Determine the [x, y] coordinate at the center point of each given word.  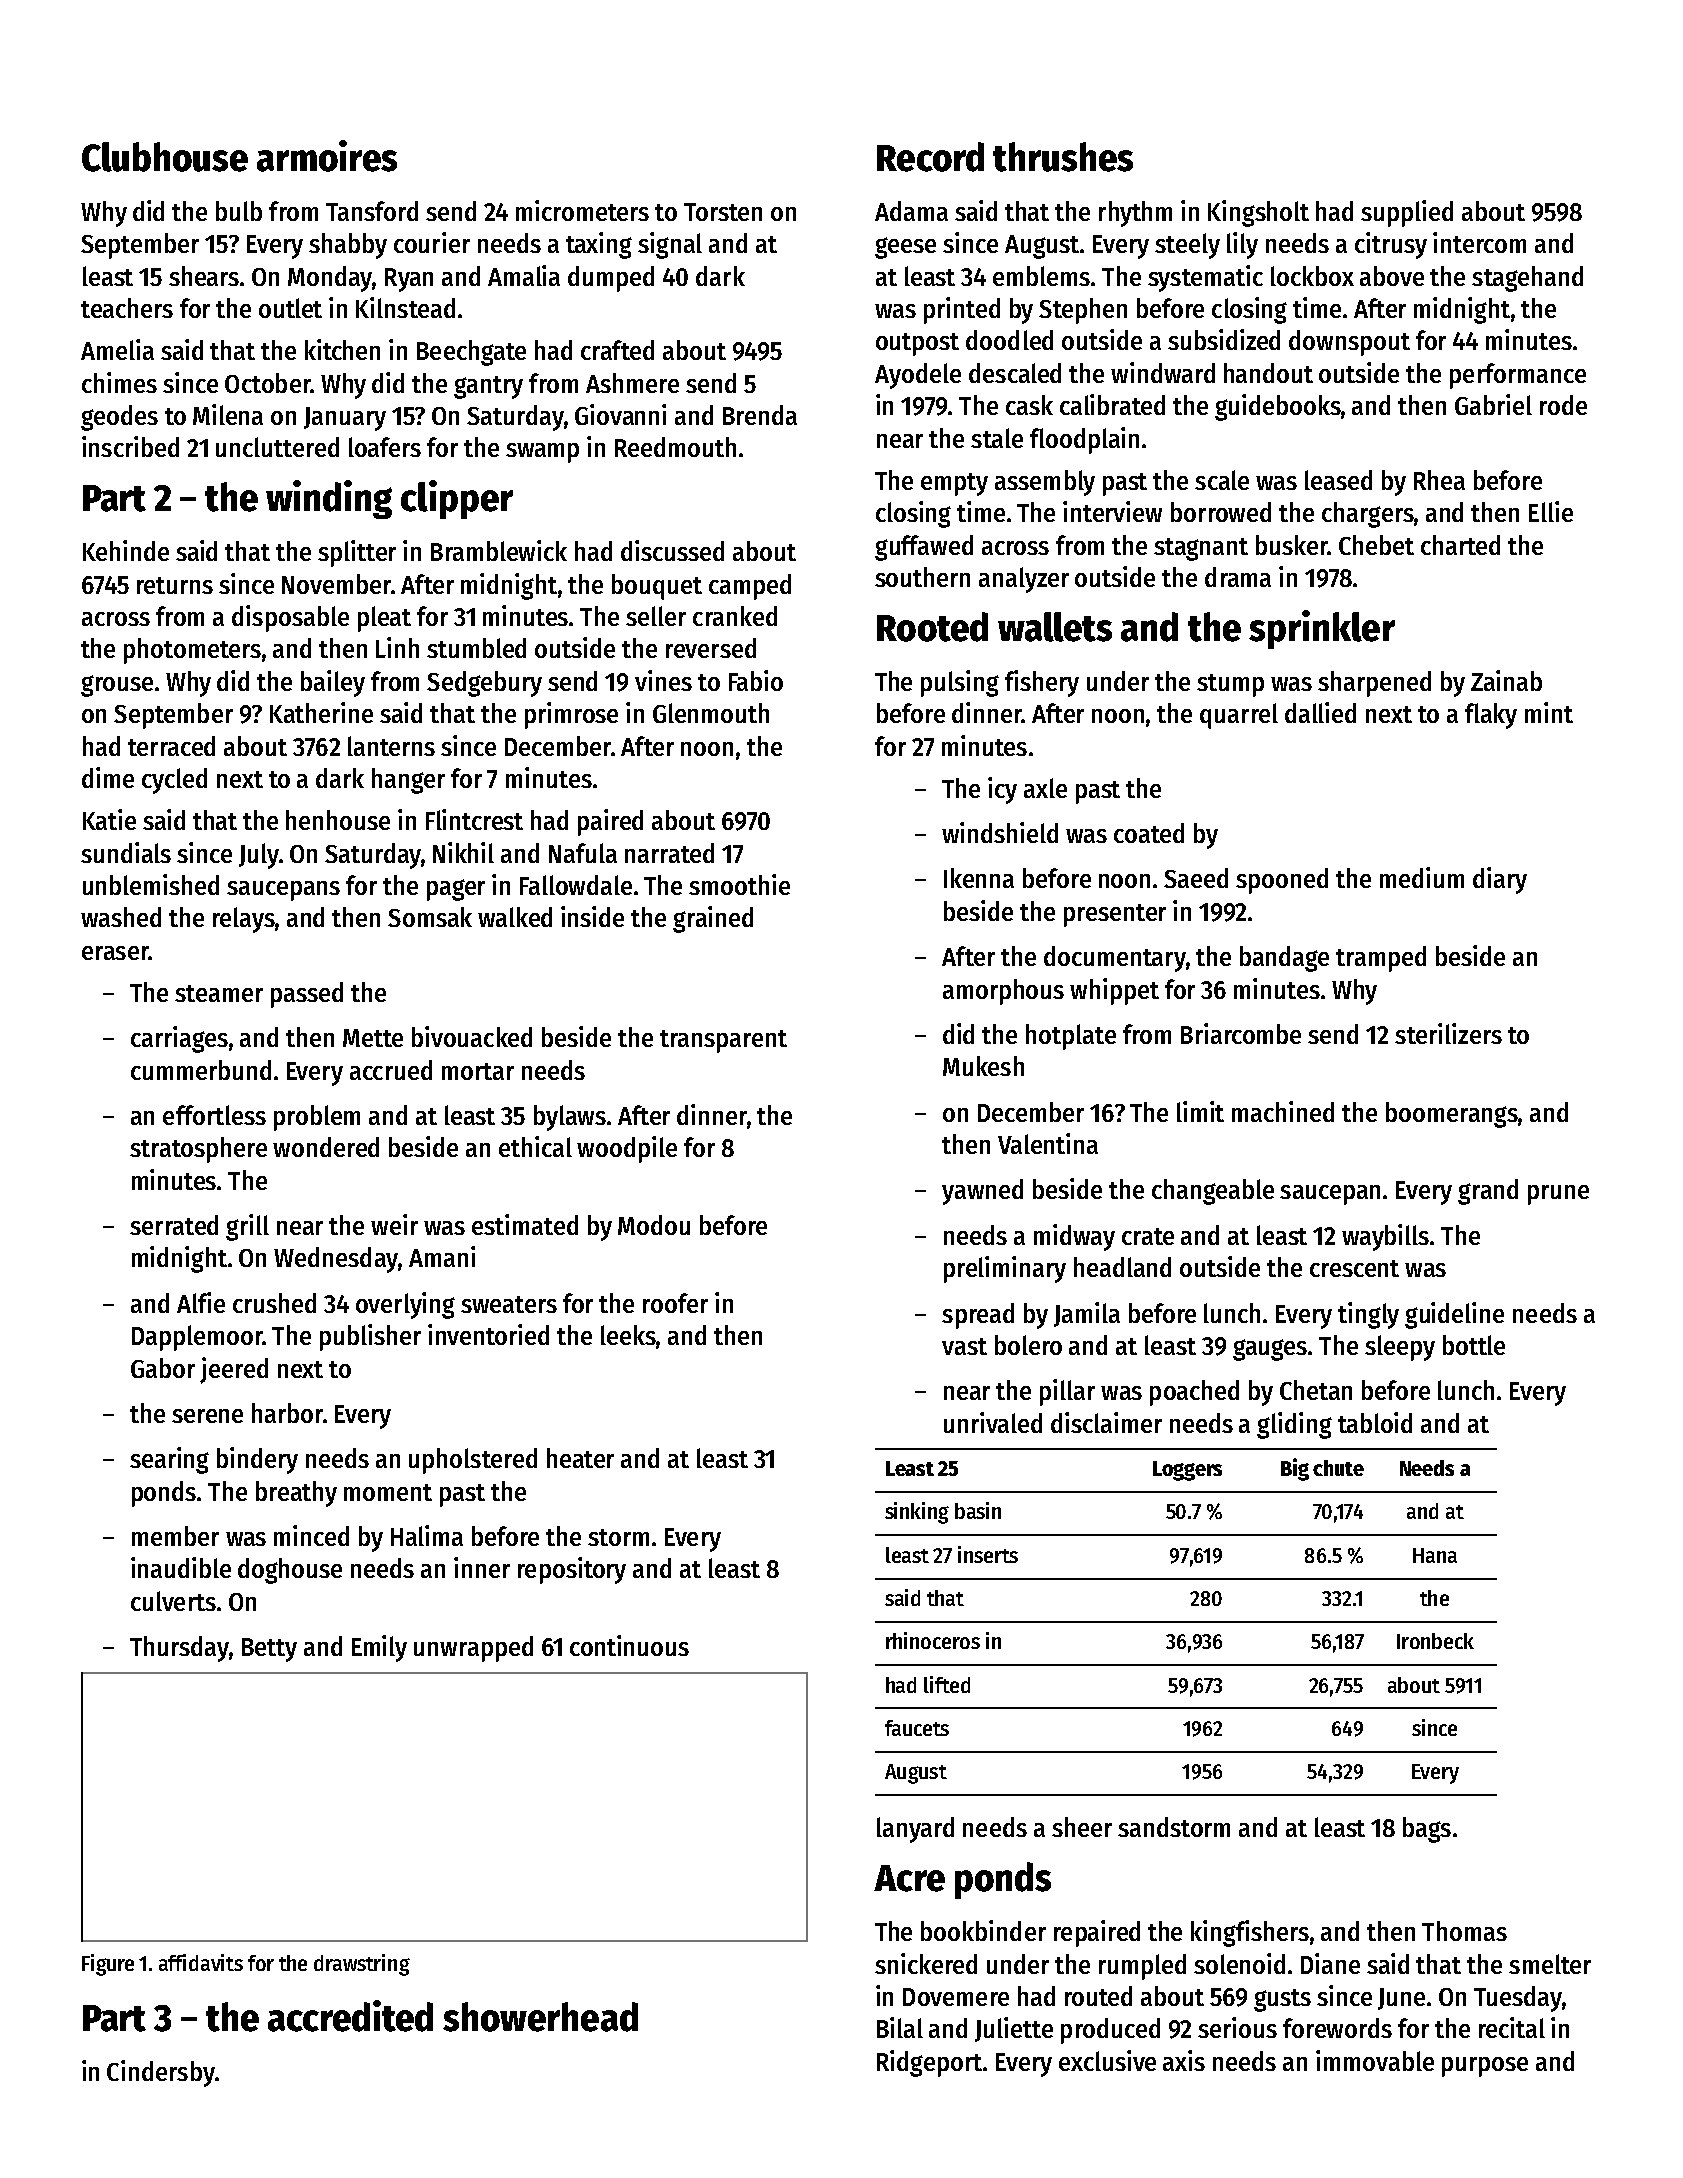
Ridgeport [929, 2063]
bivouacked [472, 1036]
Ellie [1551, 511]
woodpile [627, 1149]
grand [1488, 1192]
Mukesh [983, 1066]
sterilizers [1448, 1033]
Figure [108, 1965]
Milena [228, 414]
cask [1029, 405]
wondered [326, 1147]
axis [1184, 2060]
